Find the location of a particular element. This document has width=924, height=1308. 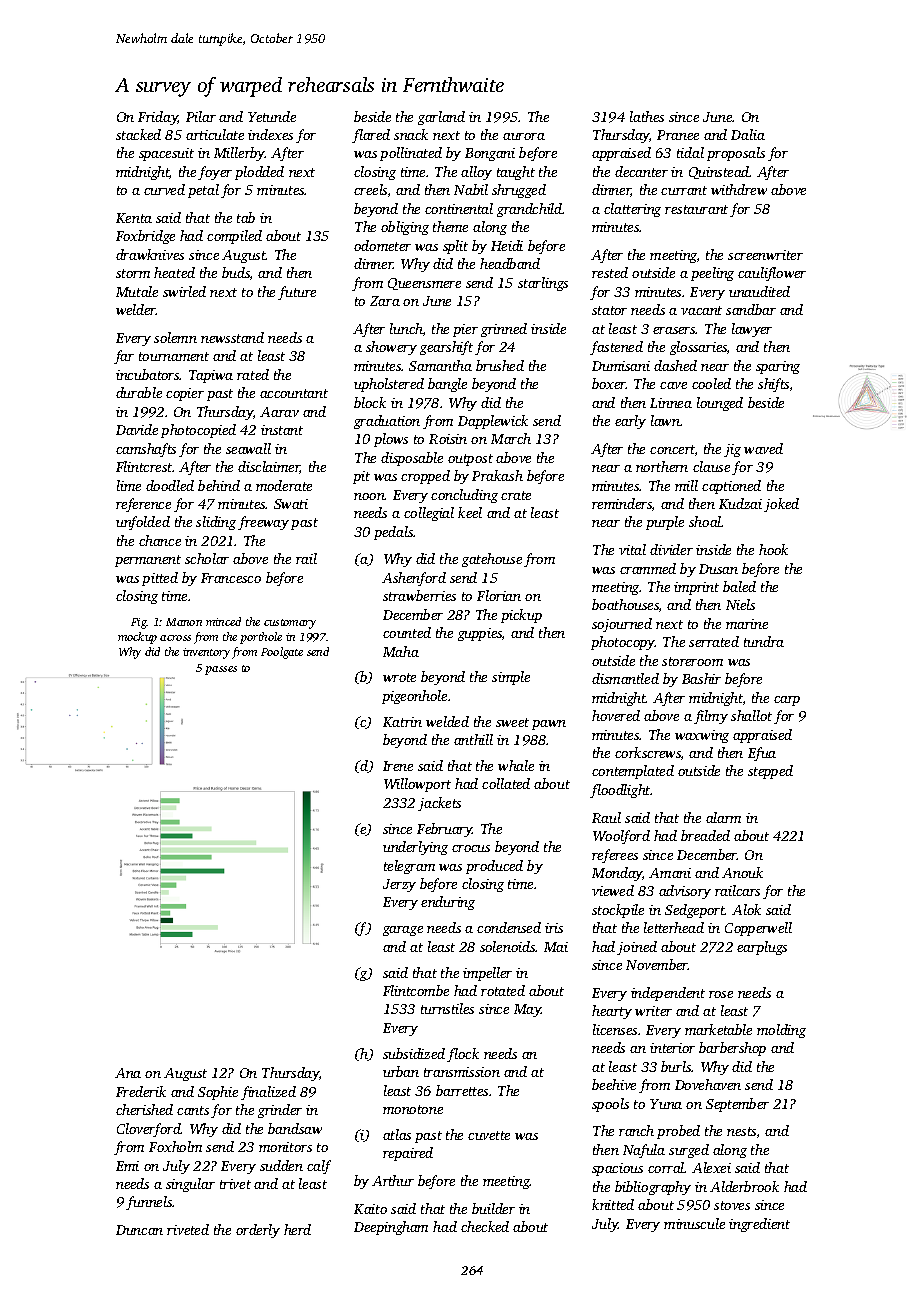

alloy is located at coordinates (476, 173).
